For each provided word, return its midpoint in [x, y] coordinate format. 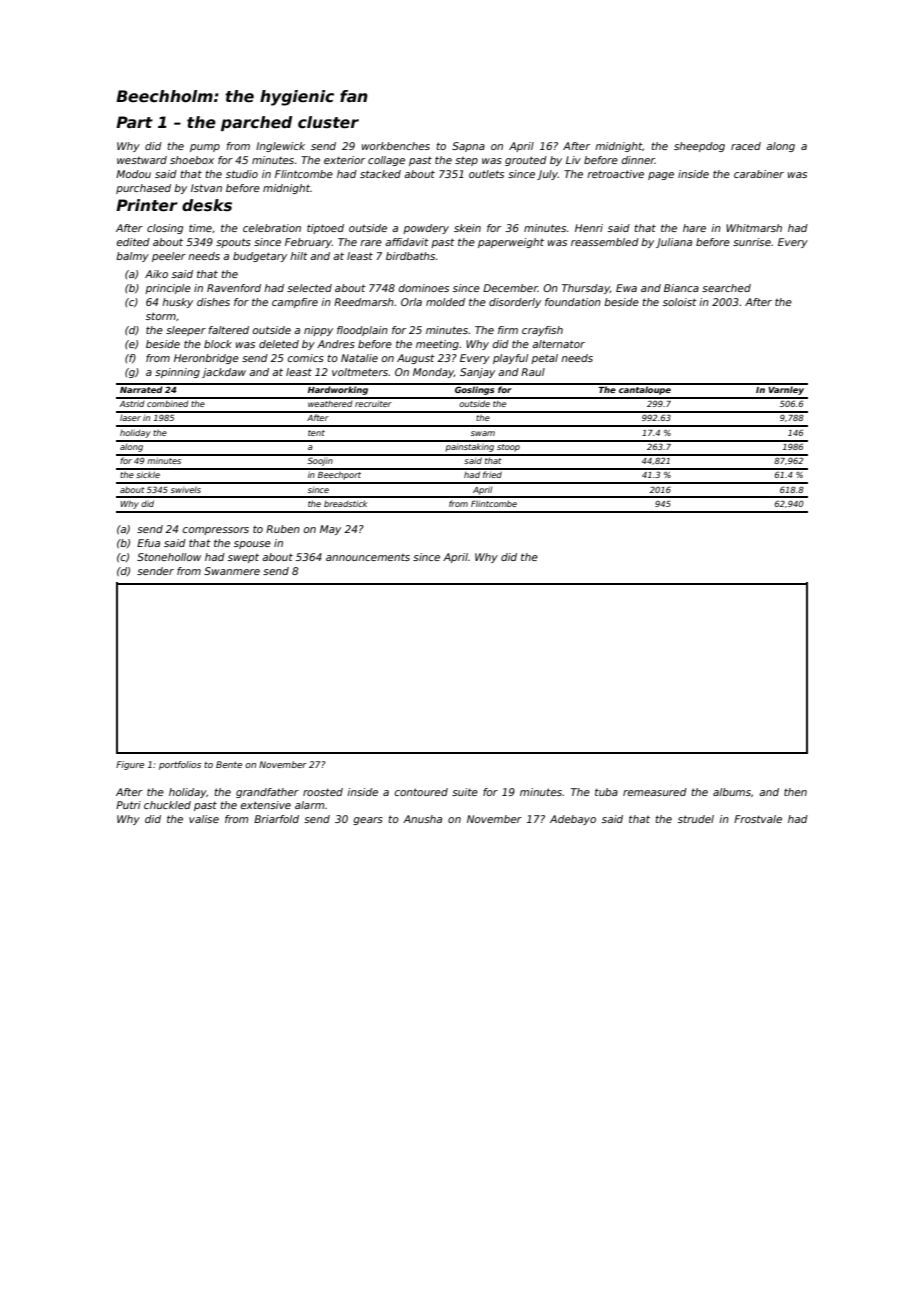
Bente [229, 764]
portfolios [180, 765]
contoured [421, 792]
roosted [323, 792]
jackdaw [224, 373]
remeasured [655, 792]
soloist [680, 302]
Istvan [206, 188]
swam [483, 433]
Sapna [468, 147]
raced [746, 146]
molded [445, 302]
